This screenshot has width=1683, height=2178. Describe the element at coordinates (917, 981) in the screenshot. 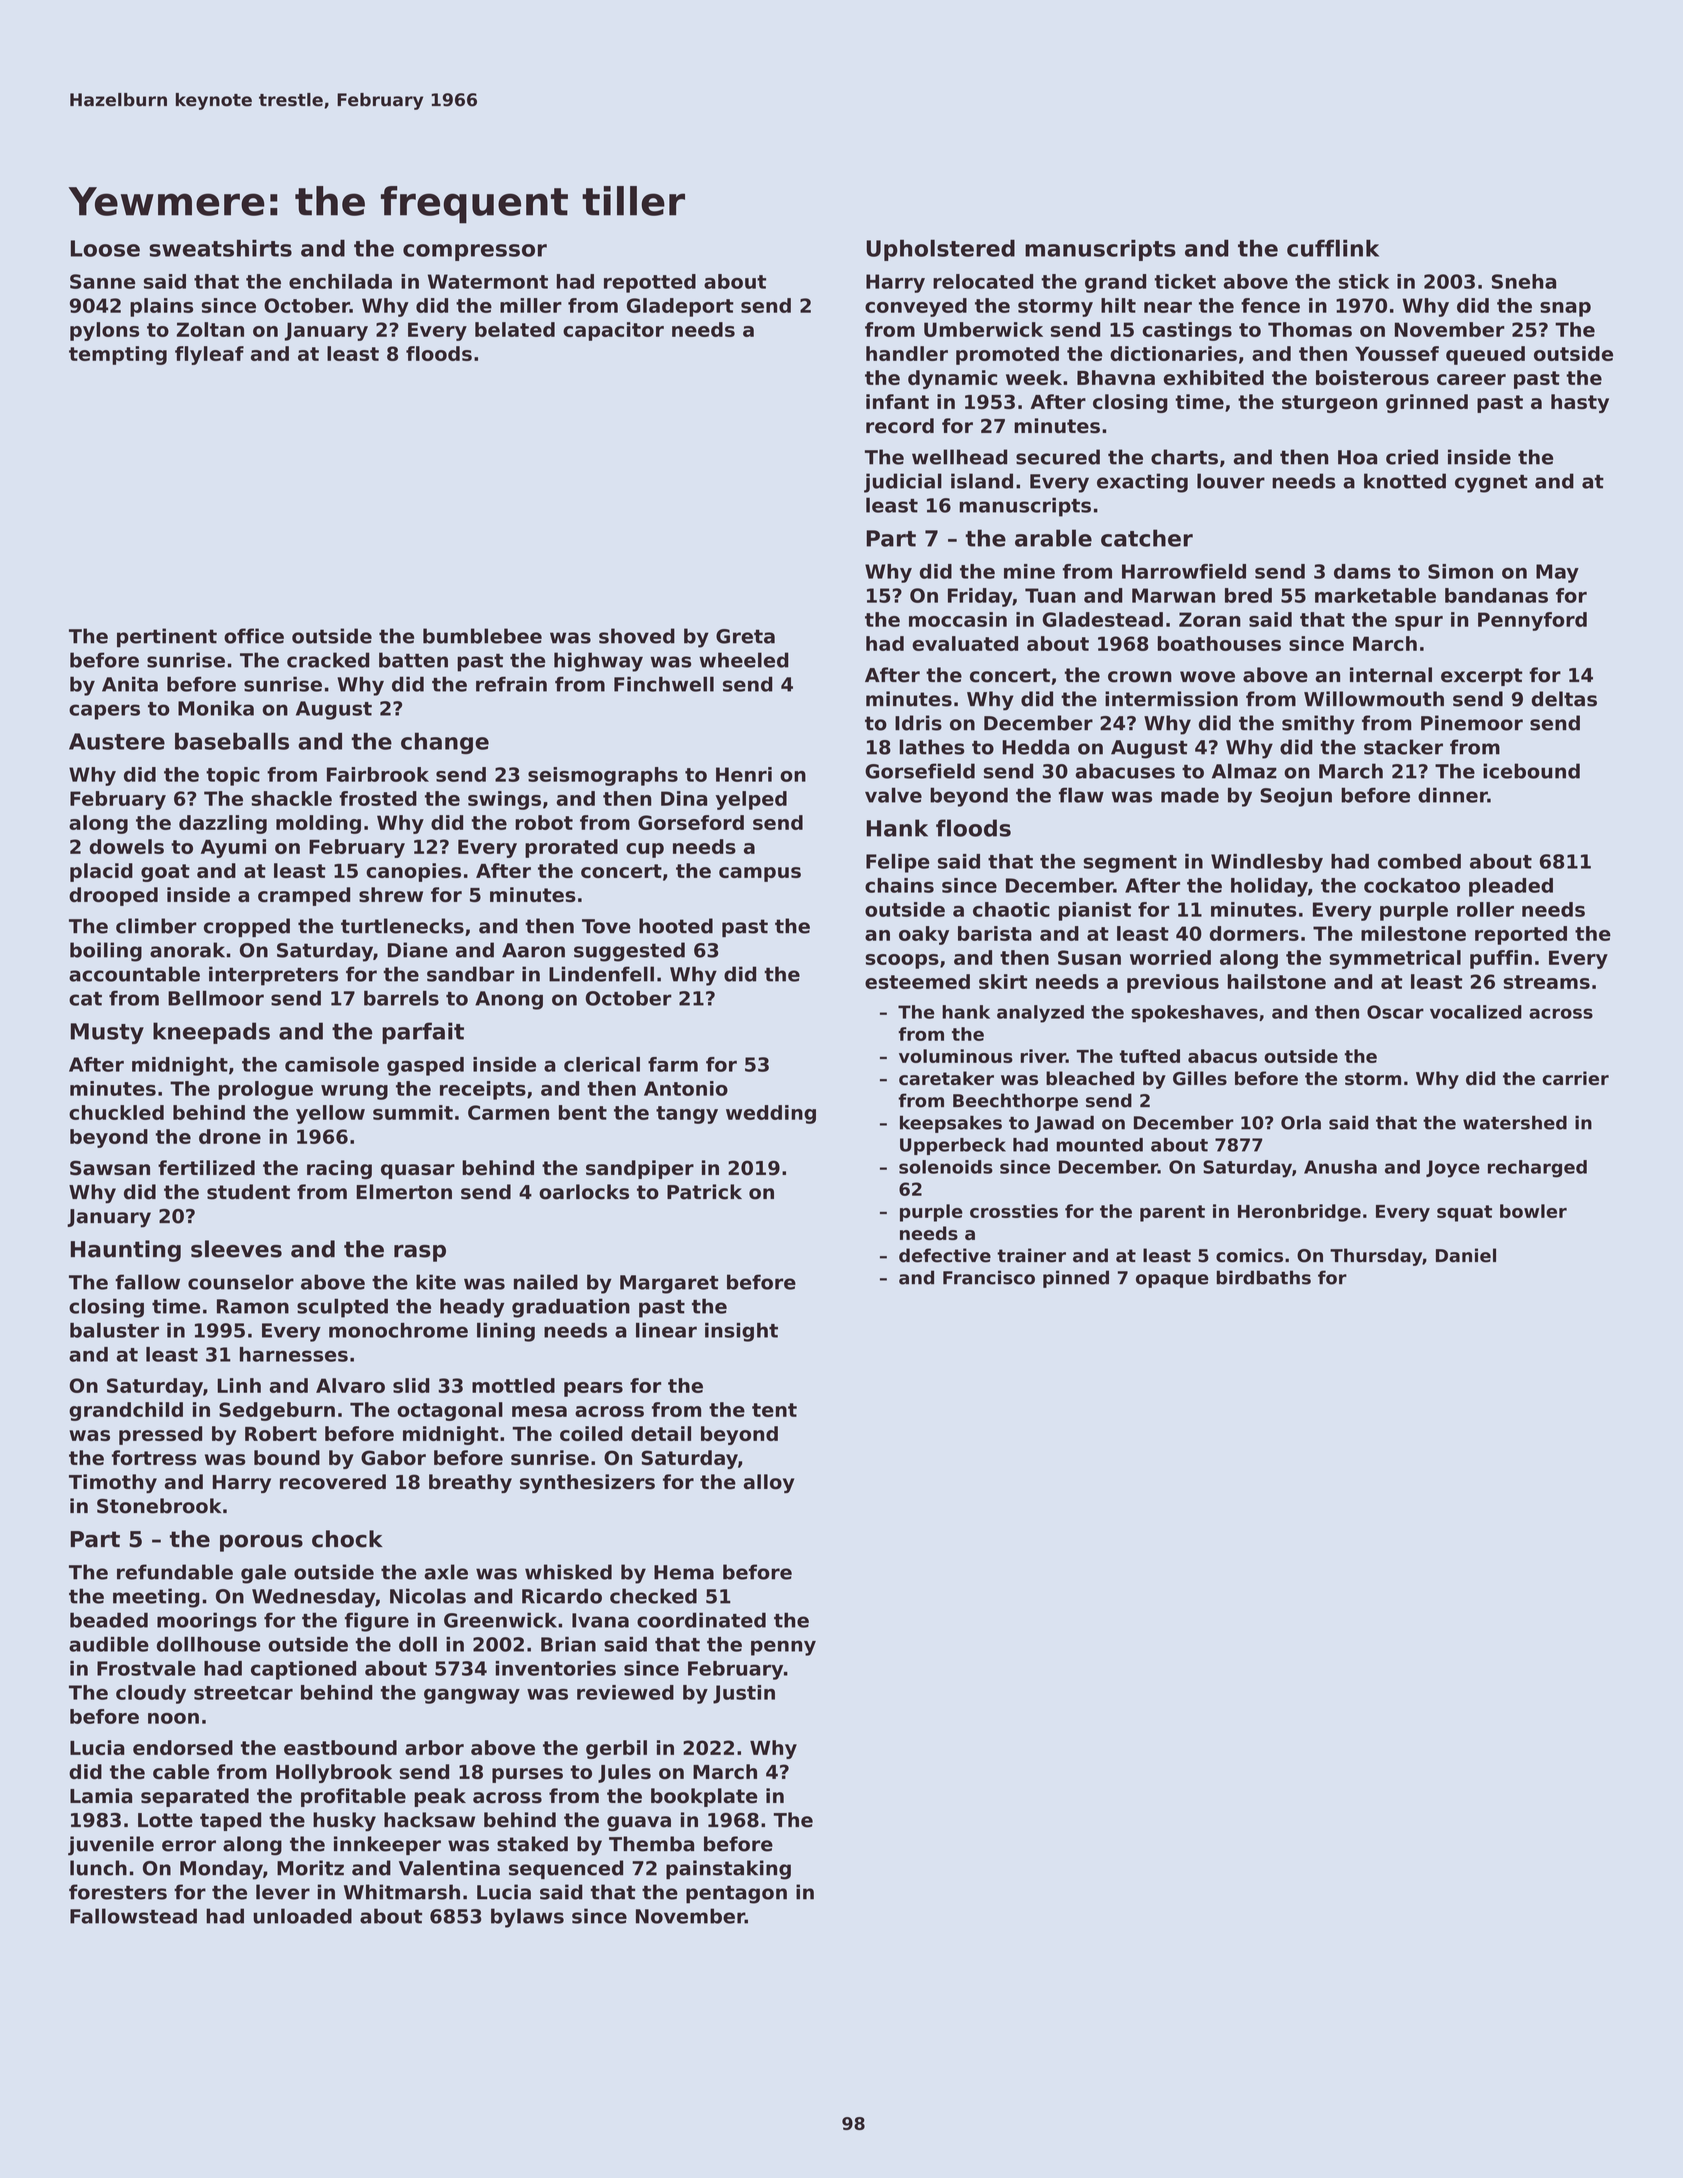

I see `esteemed` at that location.
